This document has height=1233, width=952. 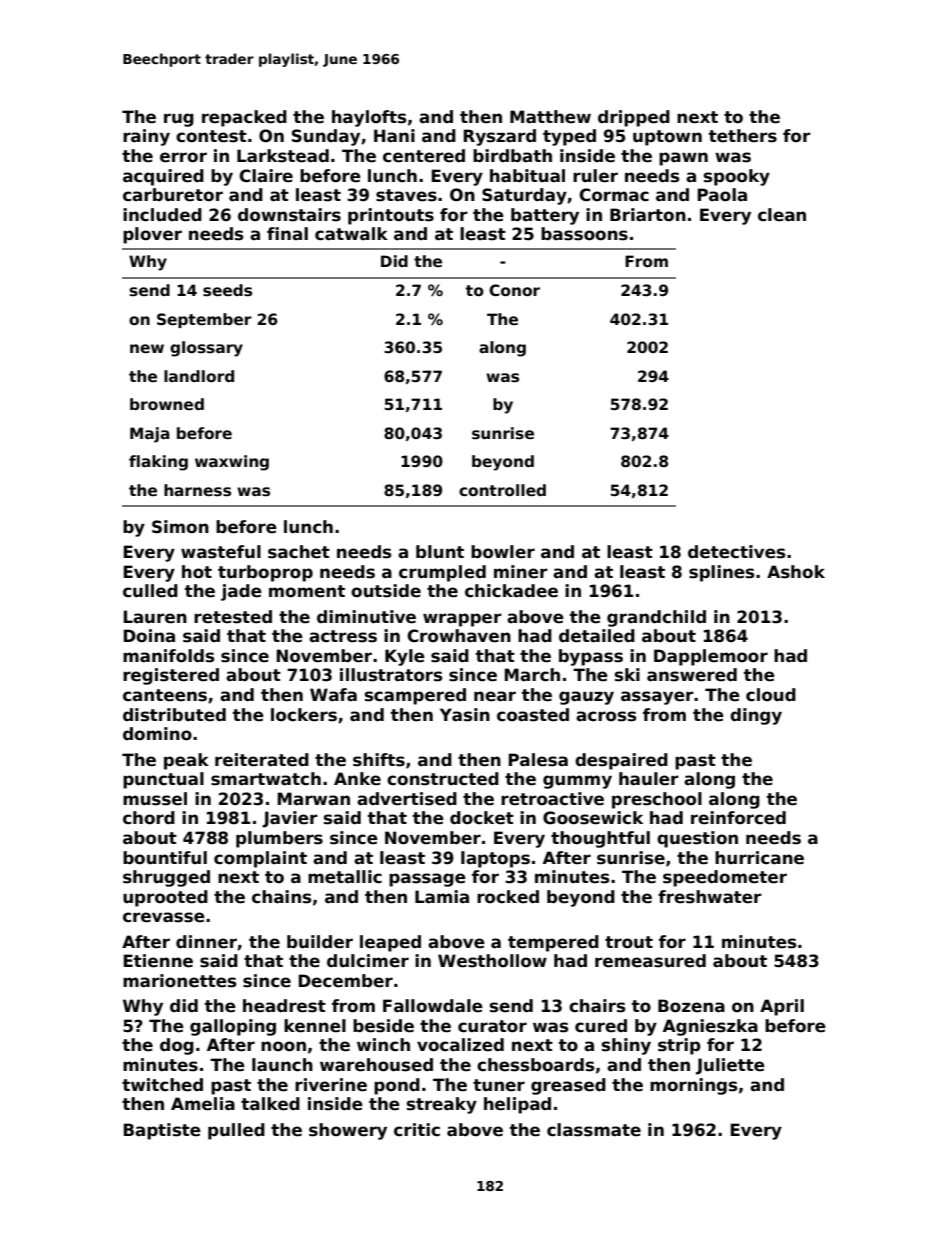 What do you see at coordinates (406, 195) in the document?
I see `staves` at bounding box center [406, 195].
